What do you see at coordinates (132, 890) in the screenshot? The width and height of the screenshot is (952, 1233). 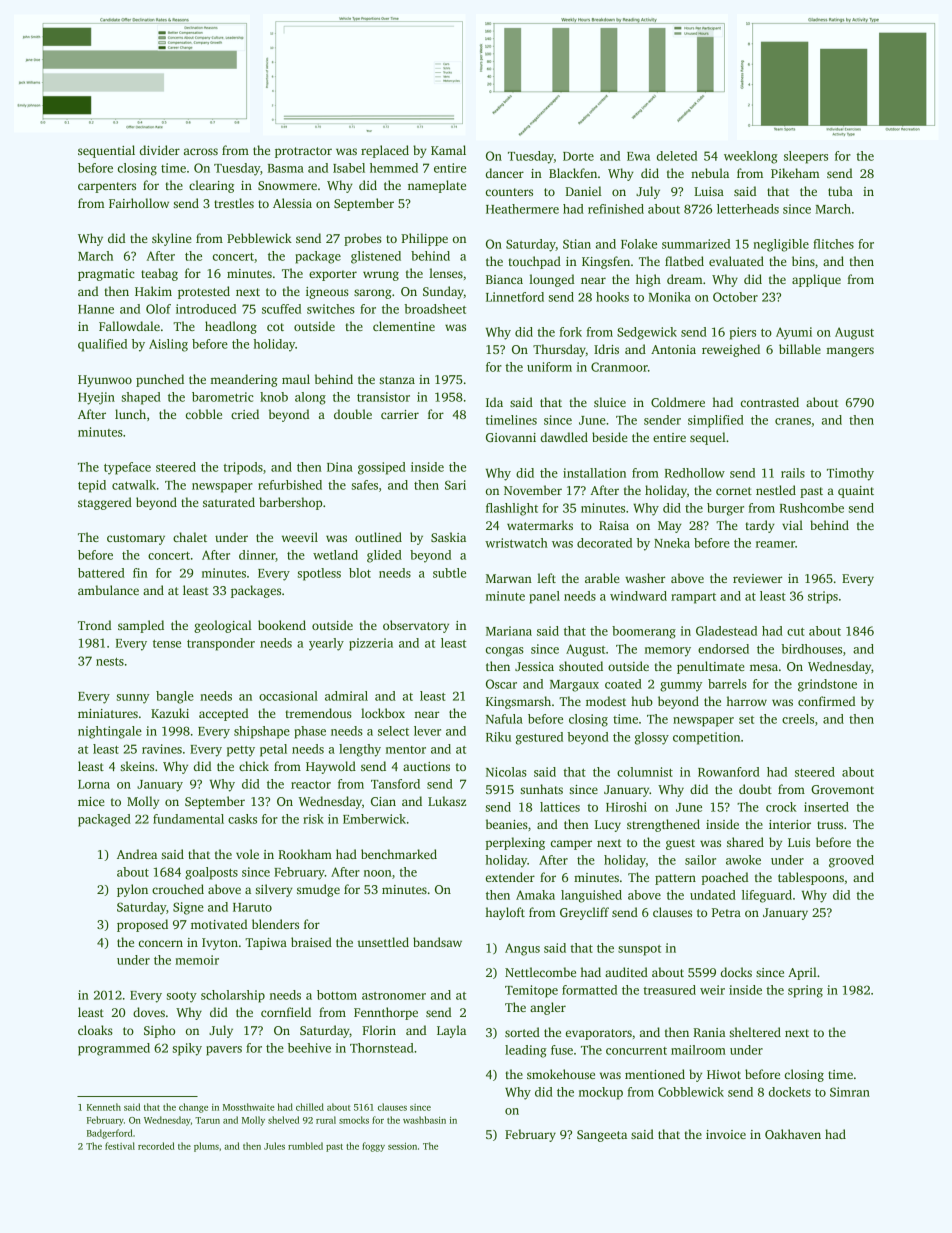 I see `pylon` at bounding box center [132, 890].
